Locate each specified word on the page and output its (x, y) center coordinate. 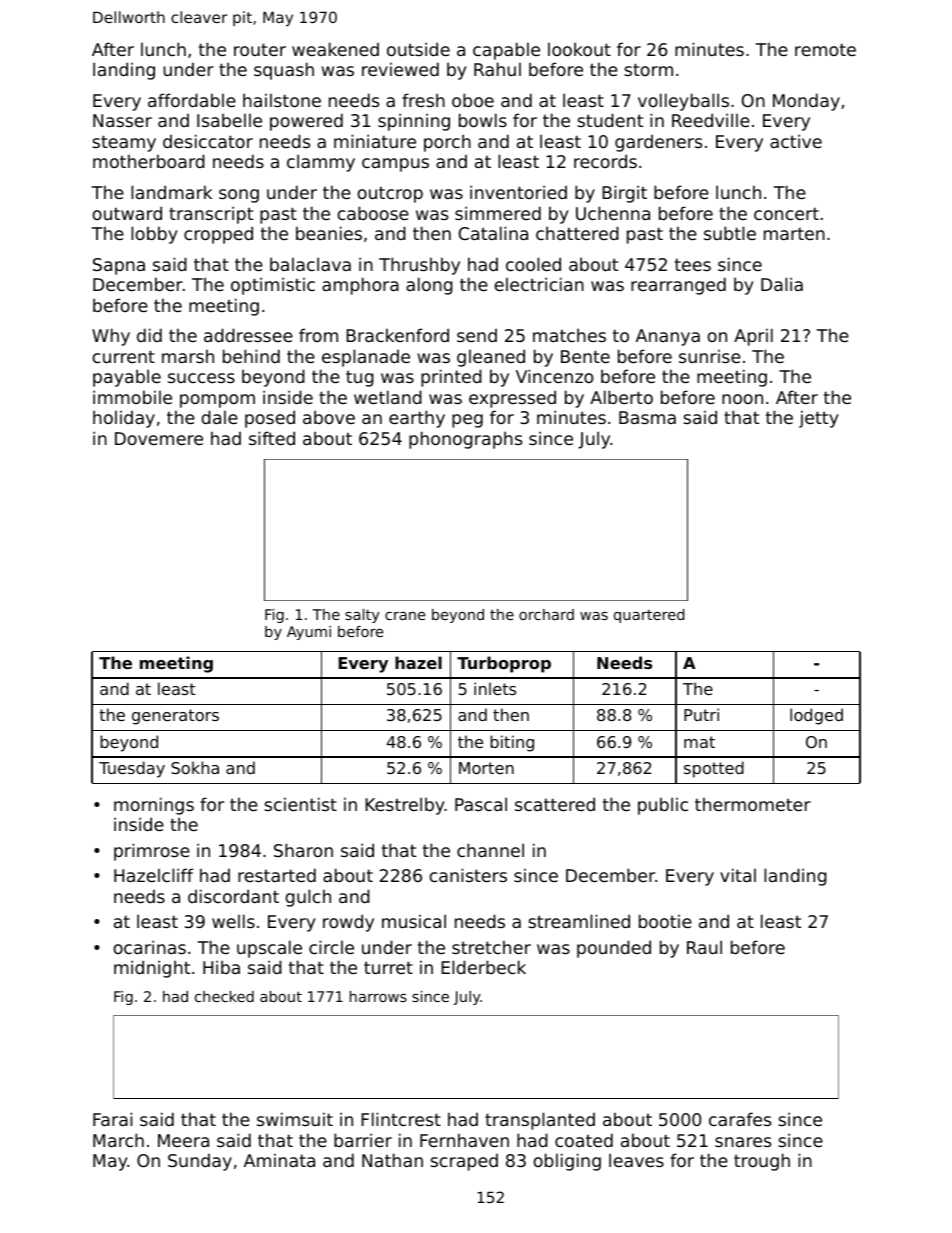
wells (233, 921)
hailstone (282, 100)
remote (825, 49)
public (663, 806)
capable (506, 51)
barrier (363, 1140)
